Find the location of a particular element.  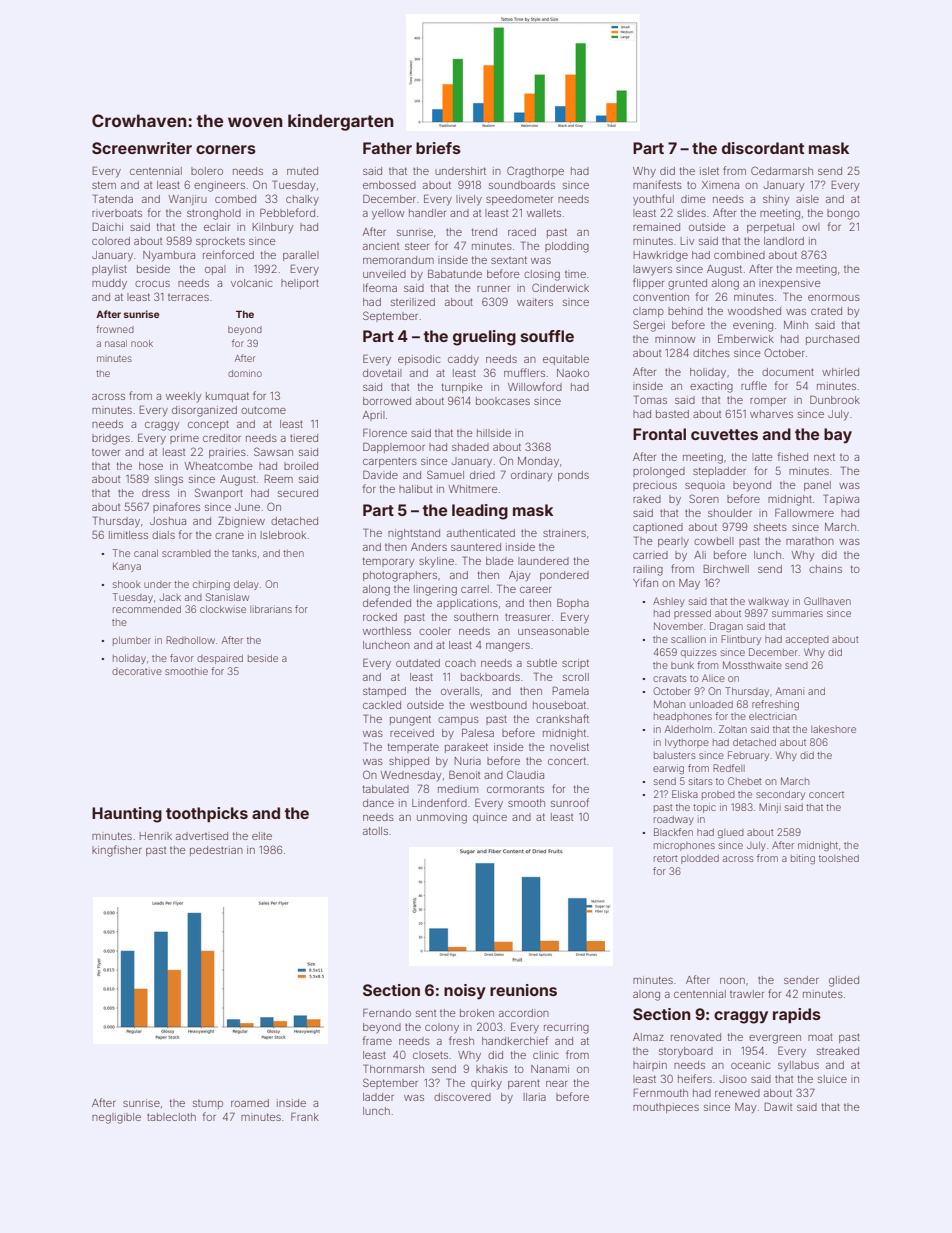

negligible is located at coordinates (116, 1118).
